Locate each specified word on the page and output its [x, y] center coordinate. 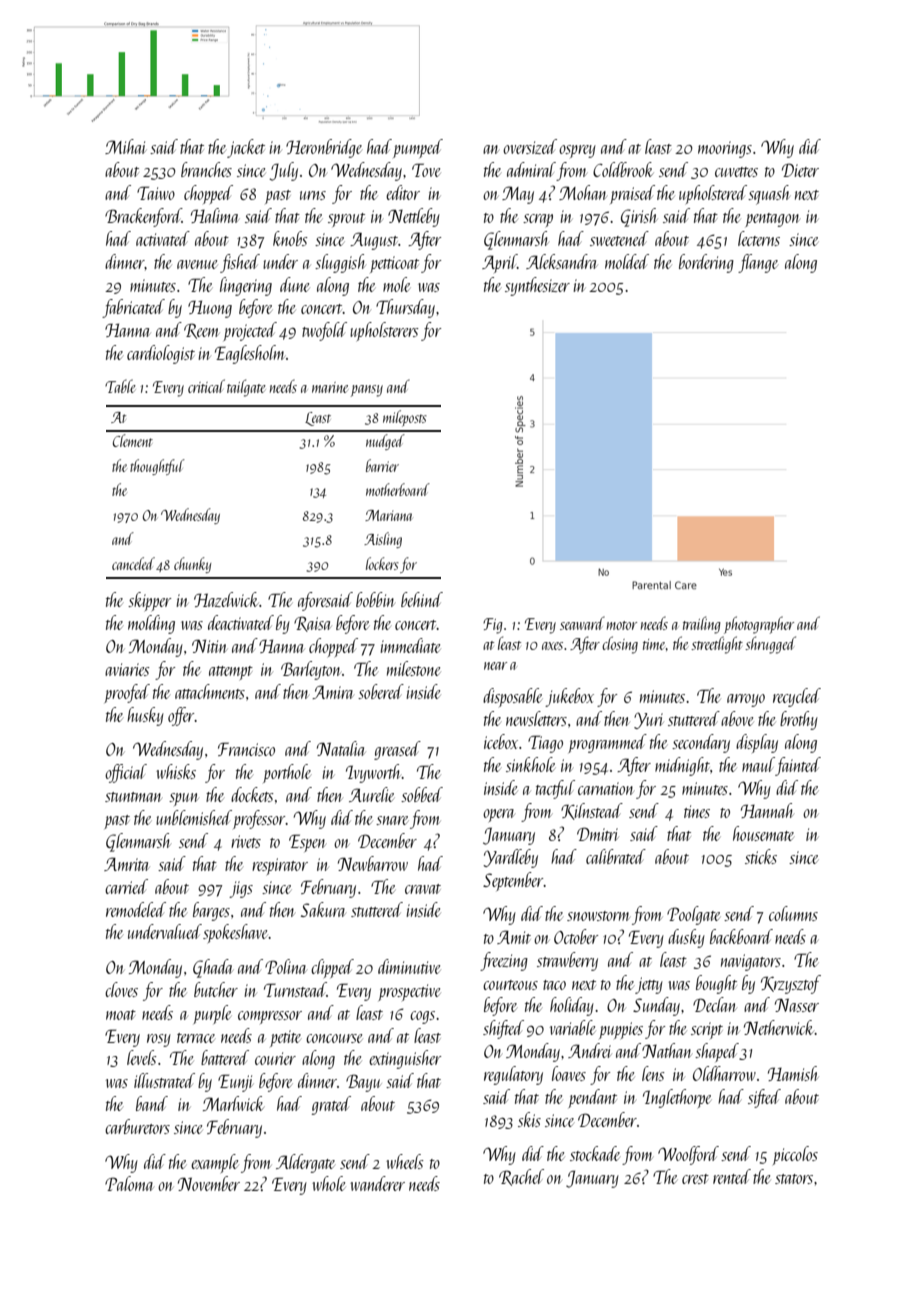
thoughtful [157, 467]
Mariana [388, 515]
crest [695, 1179]
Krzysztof [791, 984]
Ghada [213, 968]
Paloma [129, 1183]
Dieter [800, 170]
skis [529, 1119]
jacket [246, 148]
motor [622, 625]
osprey [577, 151]
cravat [423, 889]
